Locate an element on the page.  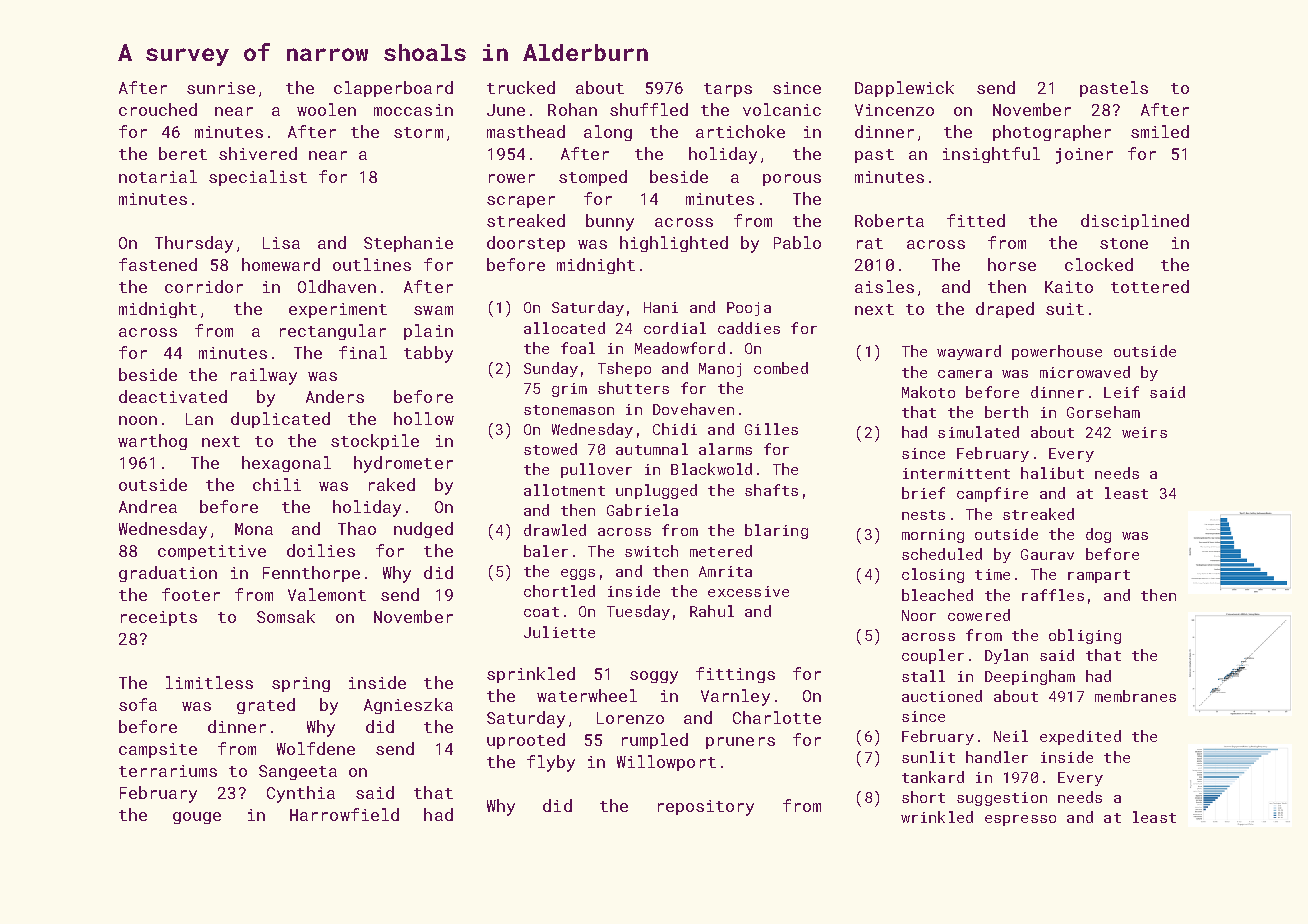
rower is located at coordinates (512, 178).
